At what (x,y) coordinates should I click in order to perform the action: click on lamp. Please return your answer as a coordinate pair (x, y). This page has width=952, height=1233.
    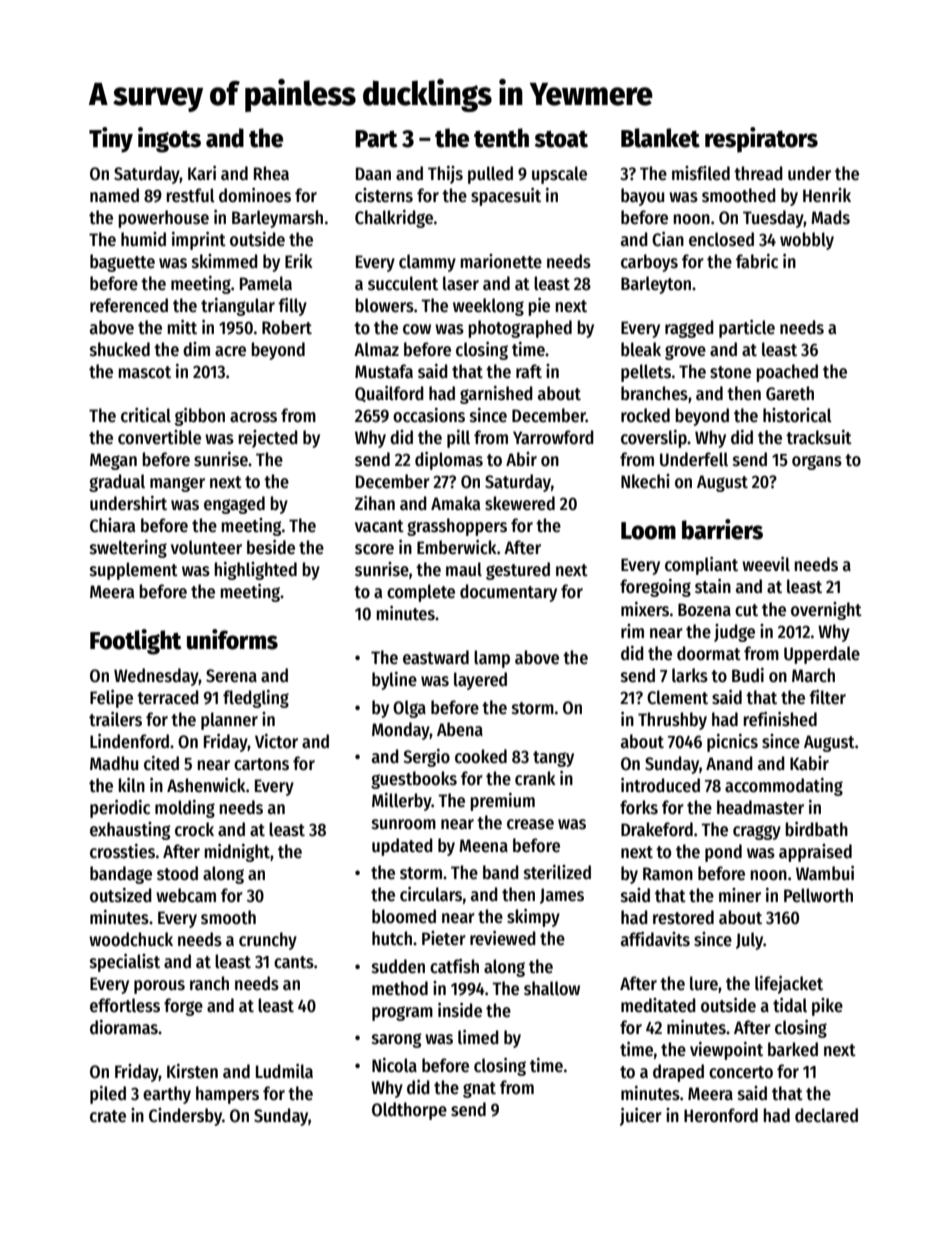
    Looking at the image, I should click on (492, 659).
